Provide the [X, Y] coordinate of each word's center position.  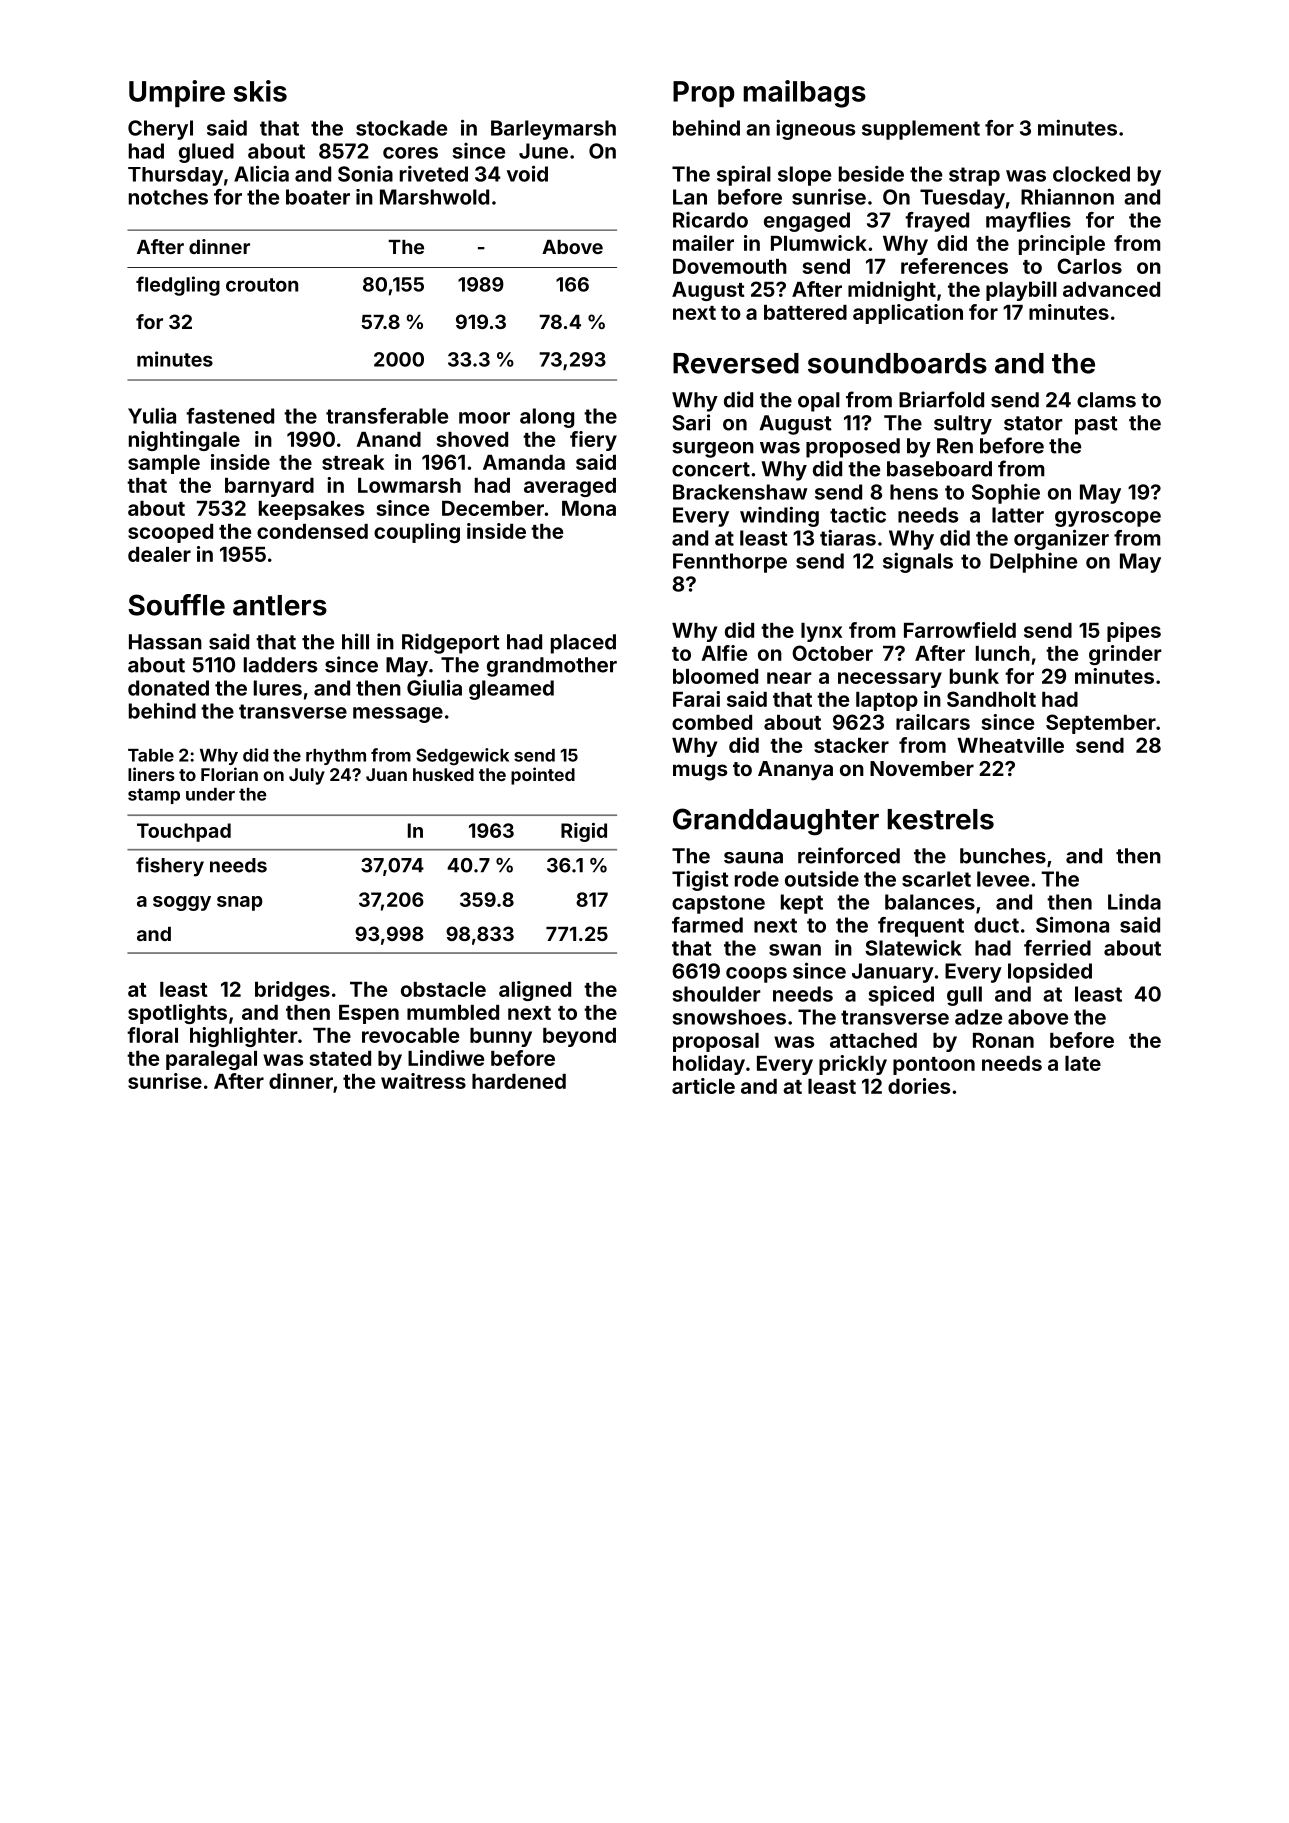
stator [1033, 423]
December [493, 508]
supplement [921, 130]
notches [168, 197]
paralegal [211, 1060]
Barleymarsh [553, 130]
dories [919, 1086]
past [1096, 425]
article [703, 1086]
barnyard [269, 487]
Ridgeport [451, 643]
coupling [417, 533]
